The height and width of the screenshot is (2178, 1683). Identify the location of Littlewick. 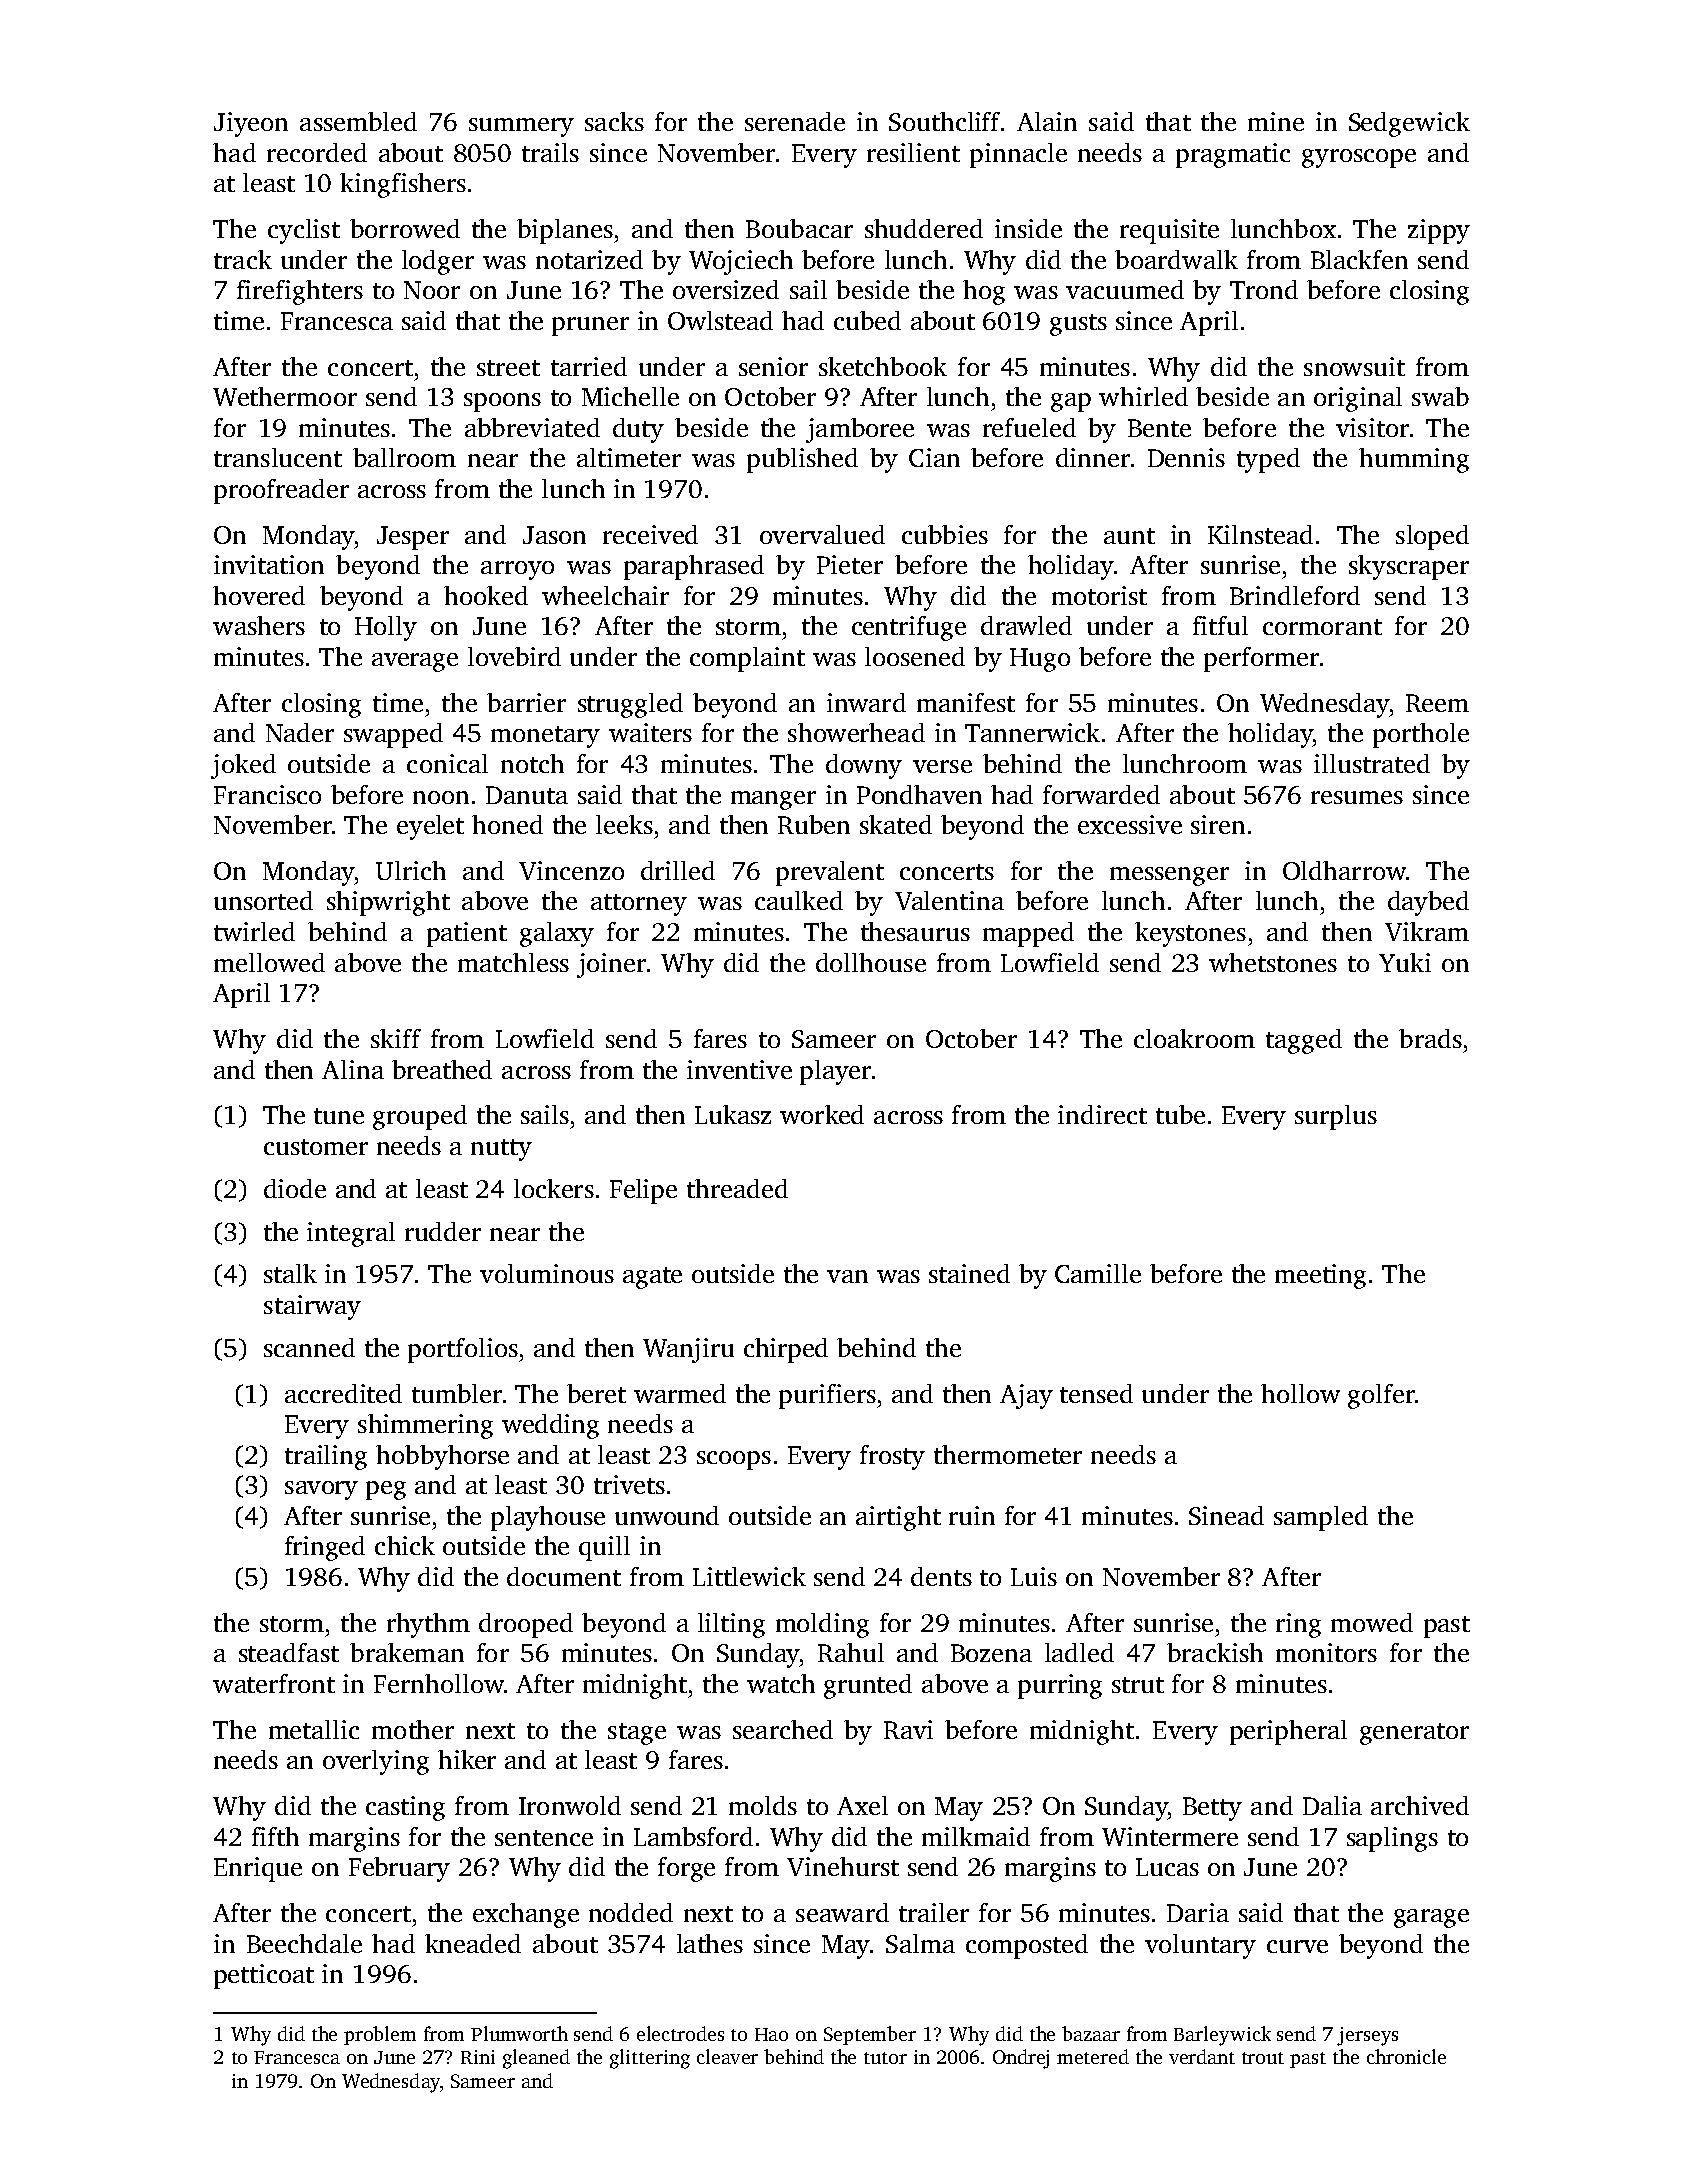
(749, 1576).
